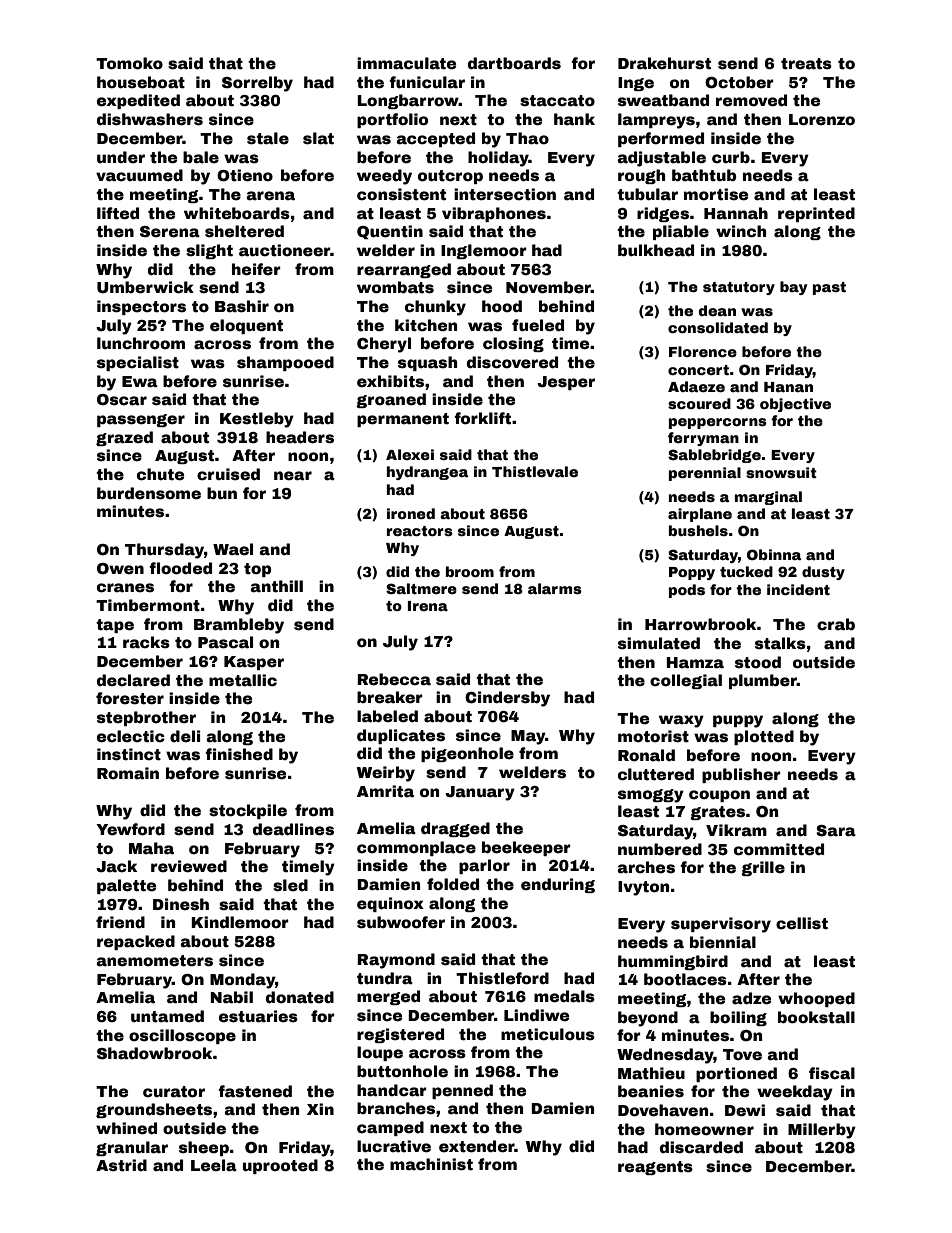 The height and width of the document is (1233, 952). Describe the element at coordinates (829, 288) in the document. I see `past` at that location.
